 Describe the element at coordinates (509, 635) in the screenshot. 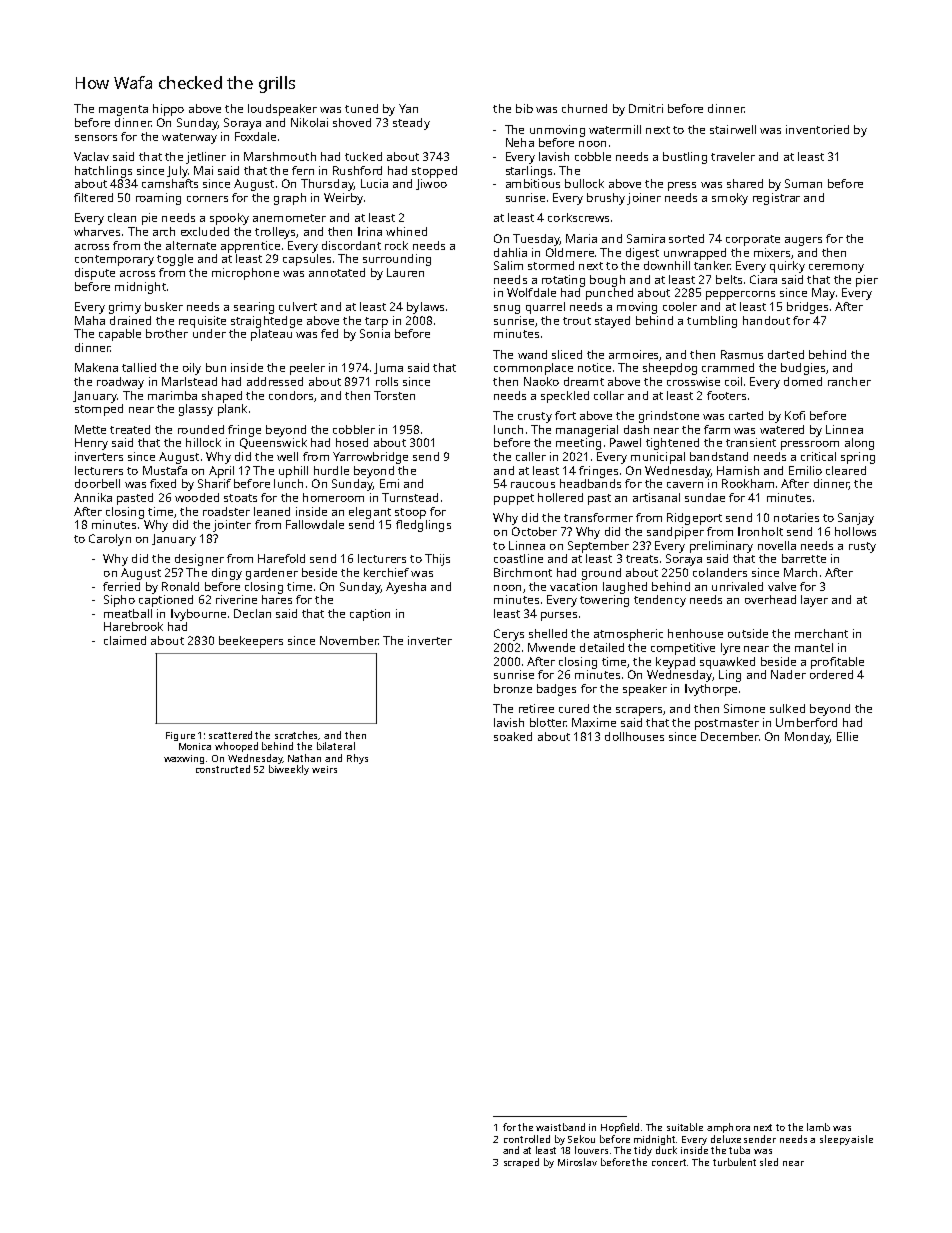

I see `Cerys` at that location.
